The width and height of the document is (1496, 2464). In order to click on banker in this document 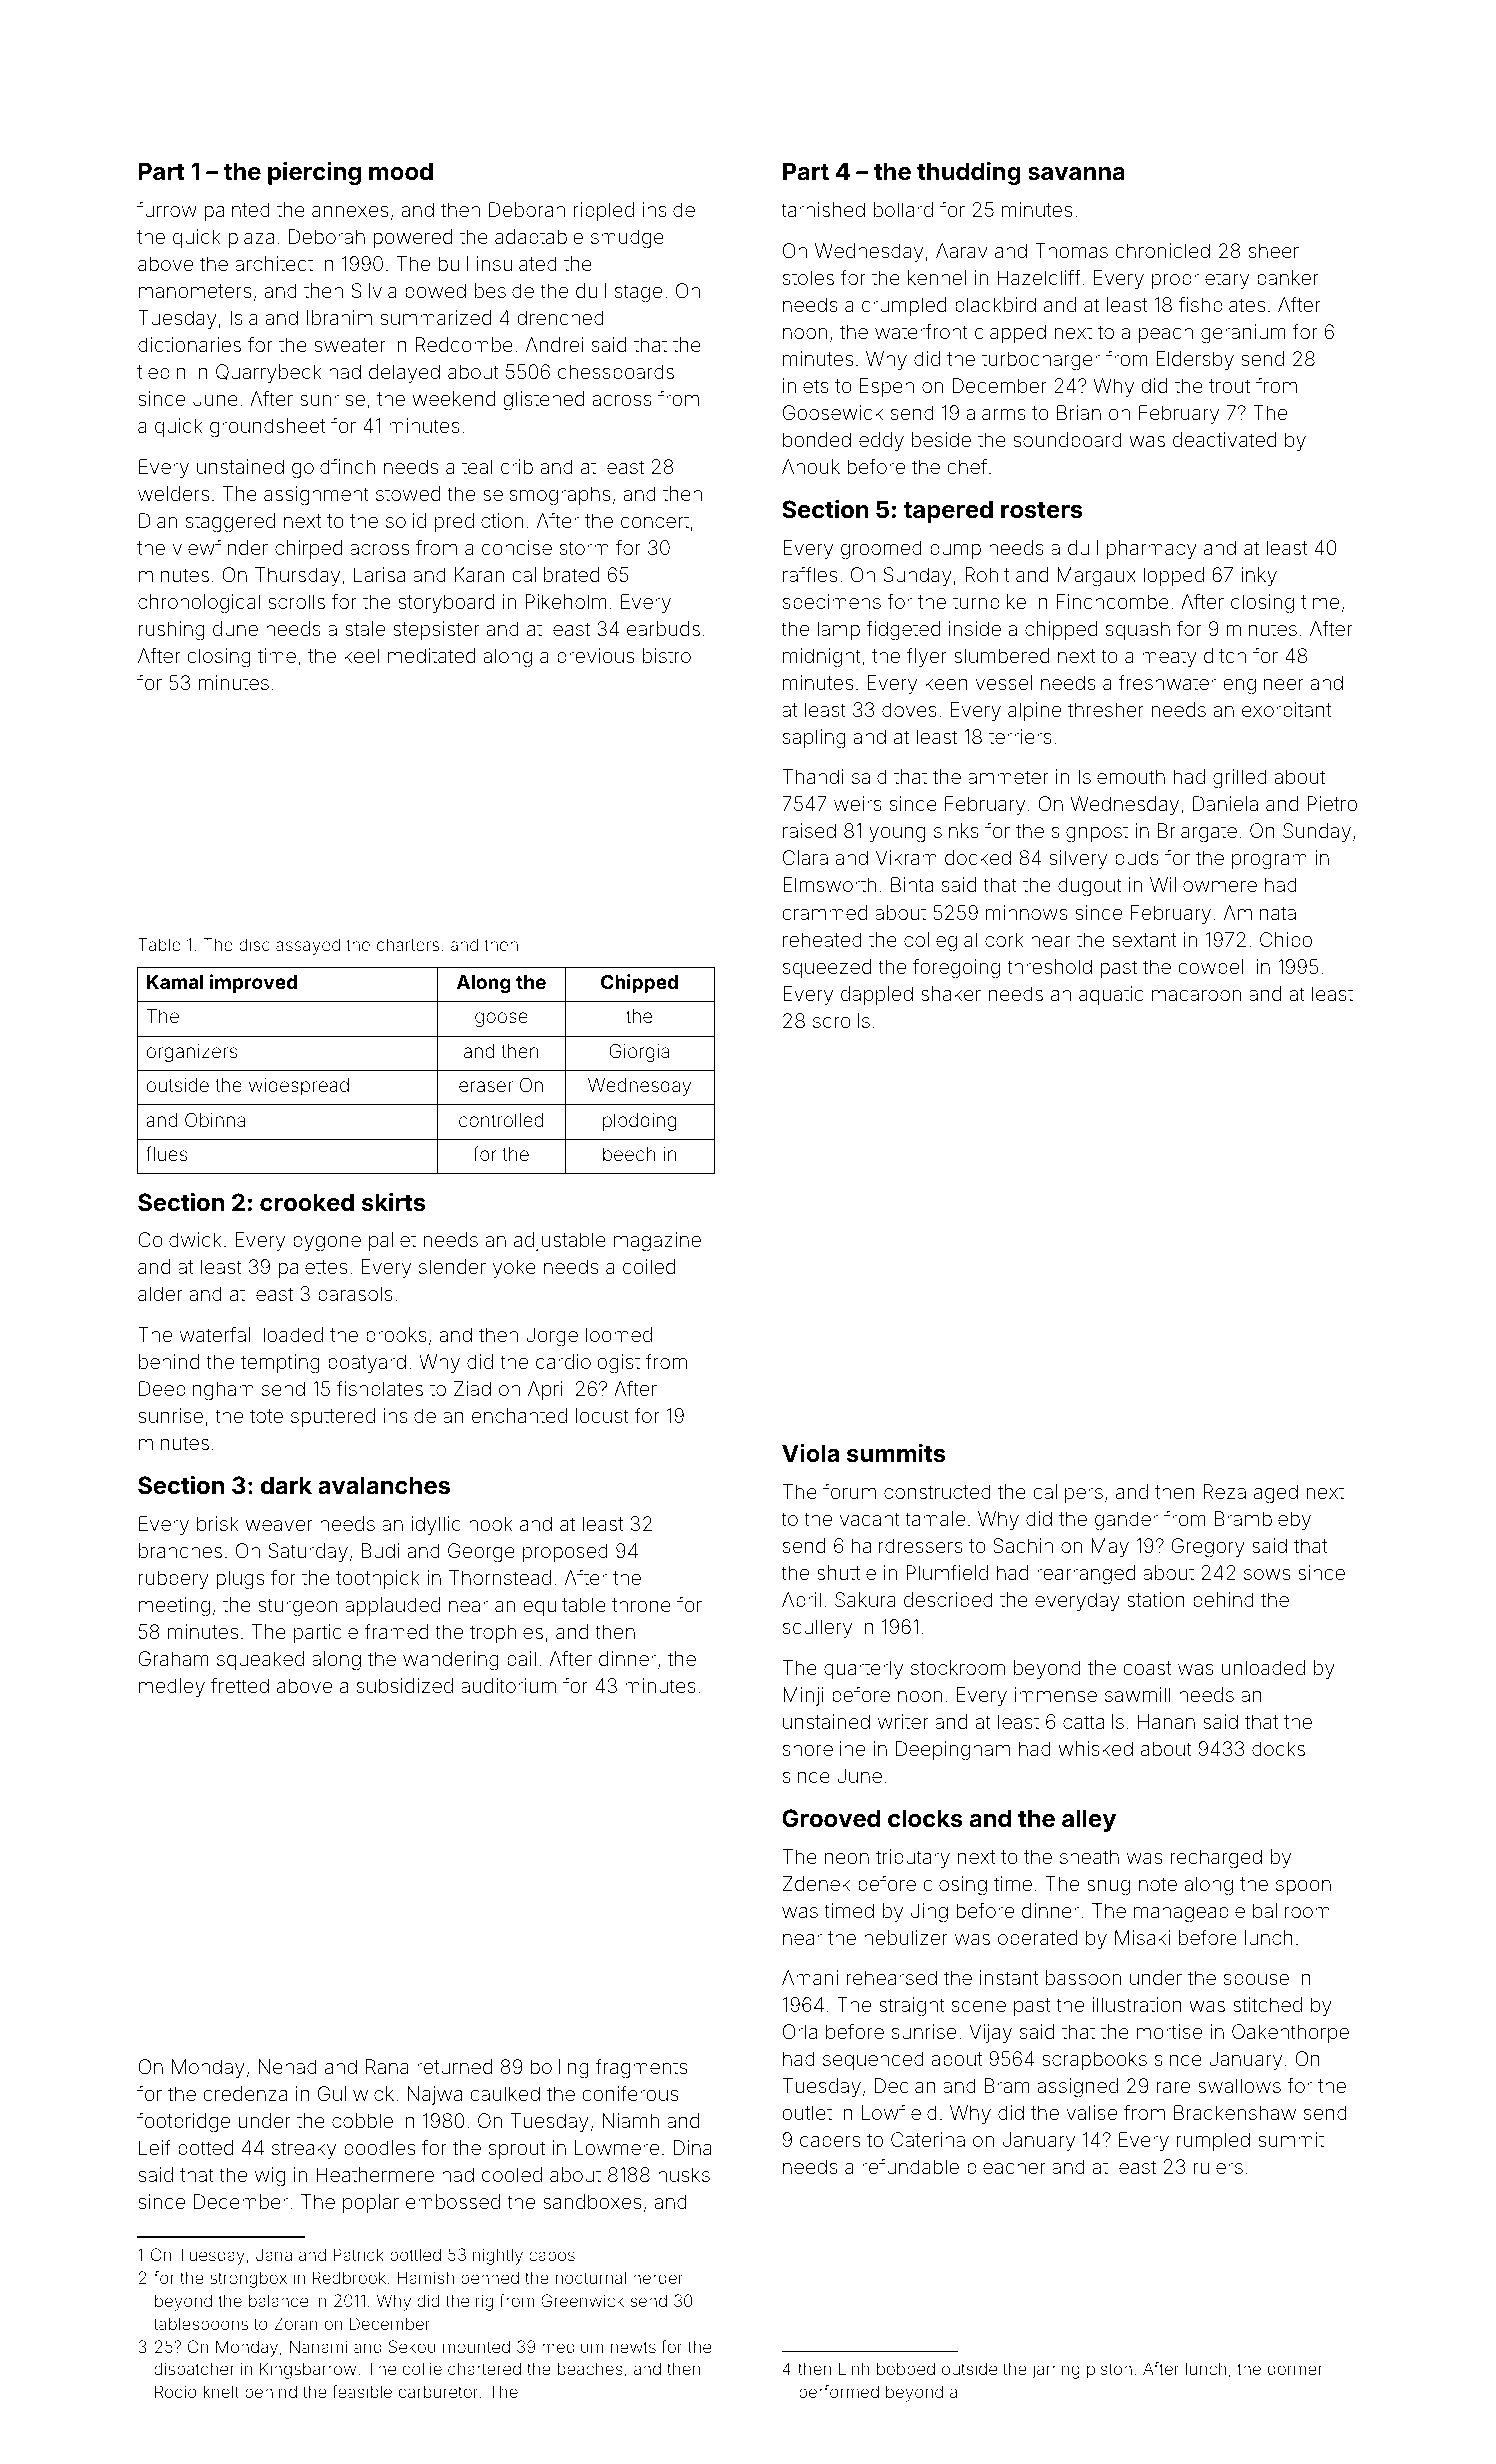, I will do `click(1288, 277)`.
